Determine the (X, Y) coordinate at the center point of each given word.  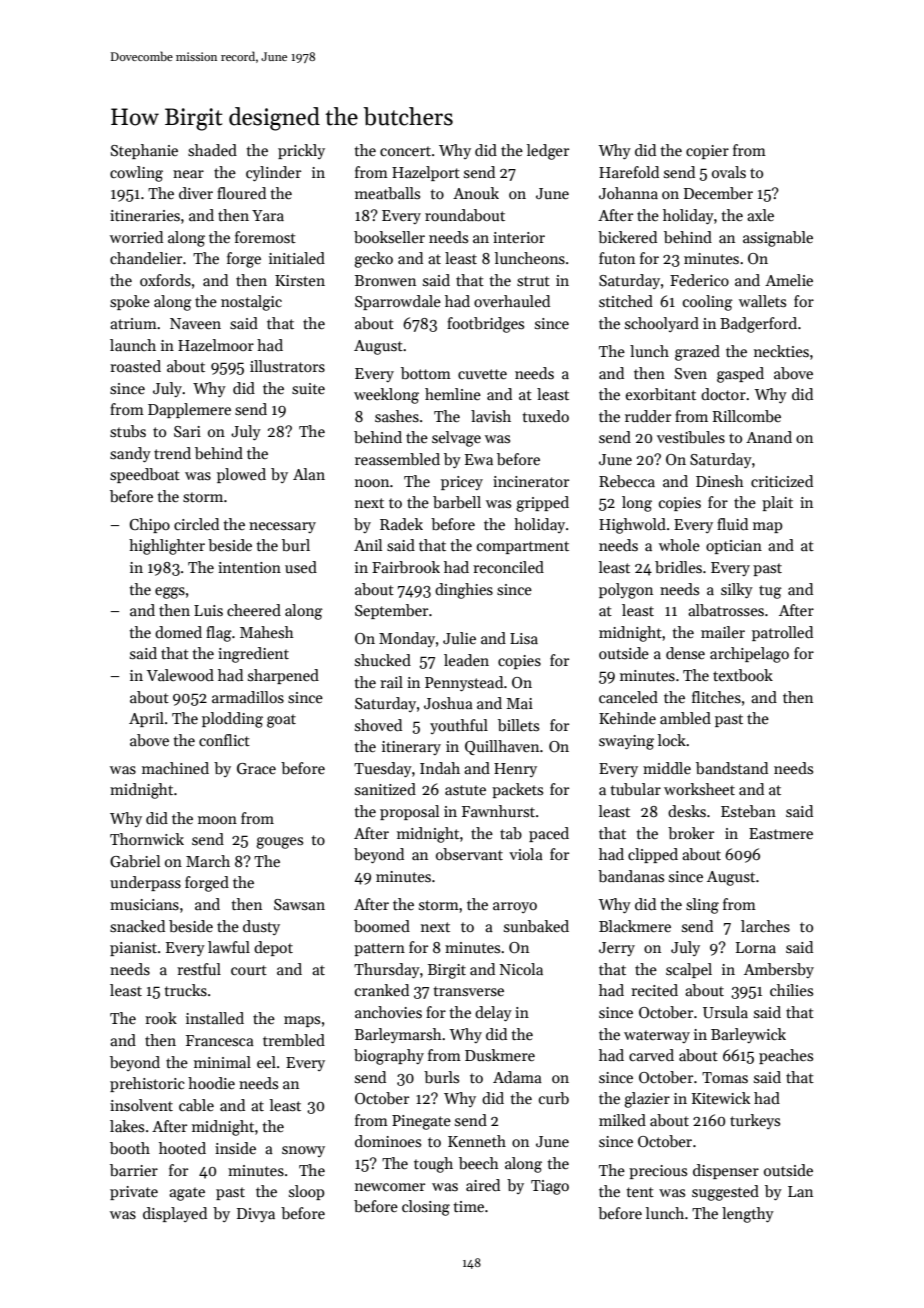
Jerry (617, 949)
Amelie (789, 280)
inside (235, 1148)
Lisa (524, 638)
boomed (382, 926)
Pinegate (421, 1122)
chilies (791, 990)
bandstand (732, 768)
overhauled (512, 301)
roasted (135, 366)
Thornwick (147, 839)
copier (707, 152)
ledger (548, 152)
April (146, 719)
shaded (212, 150)
